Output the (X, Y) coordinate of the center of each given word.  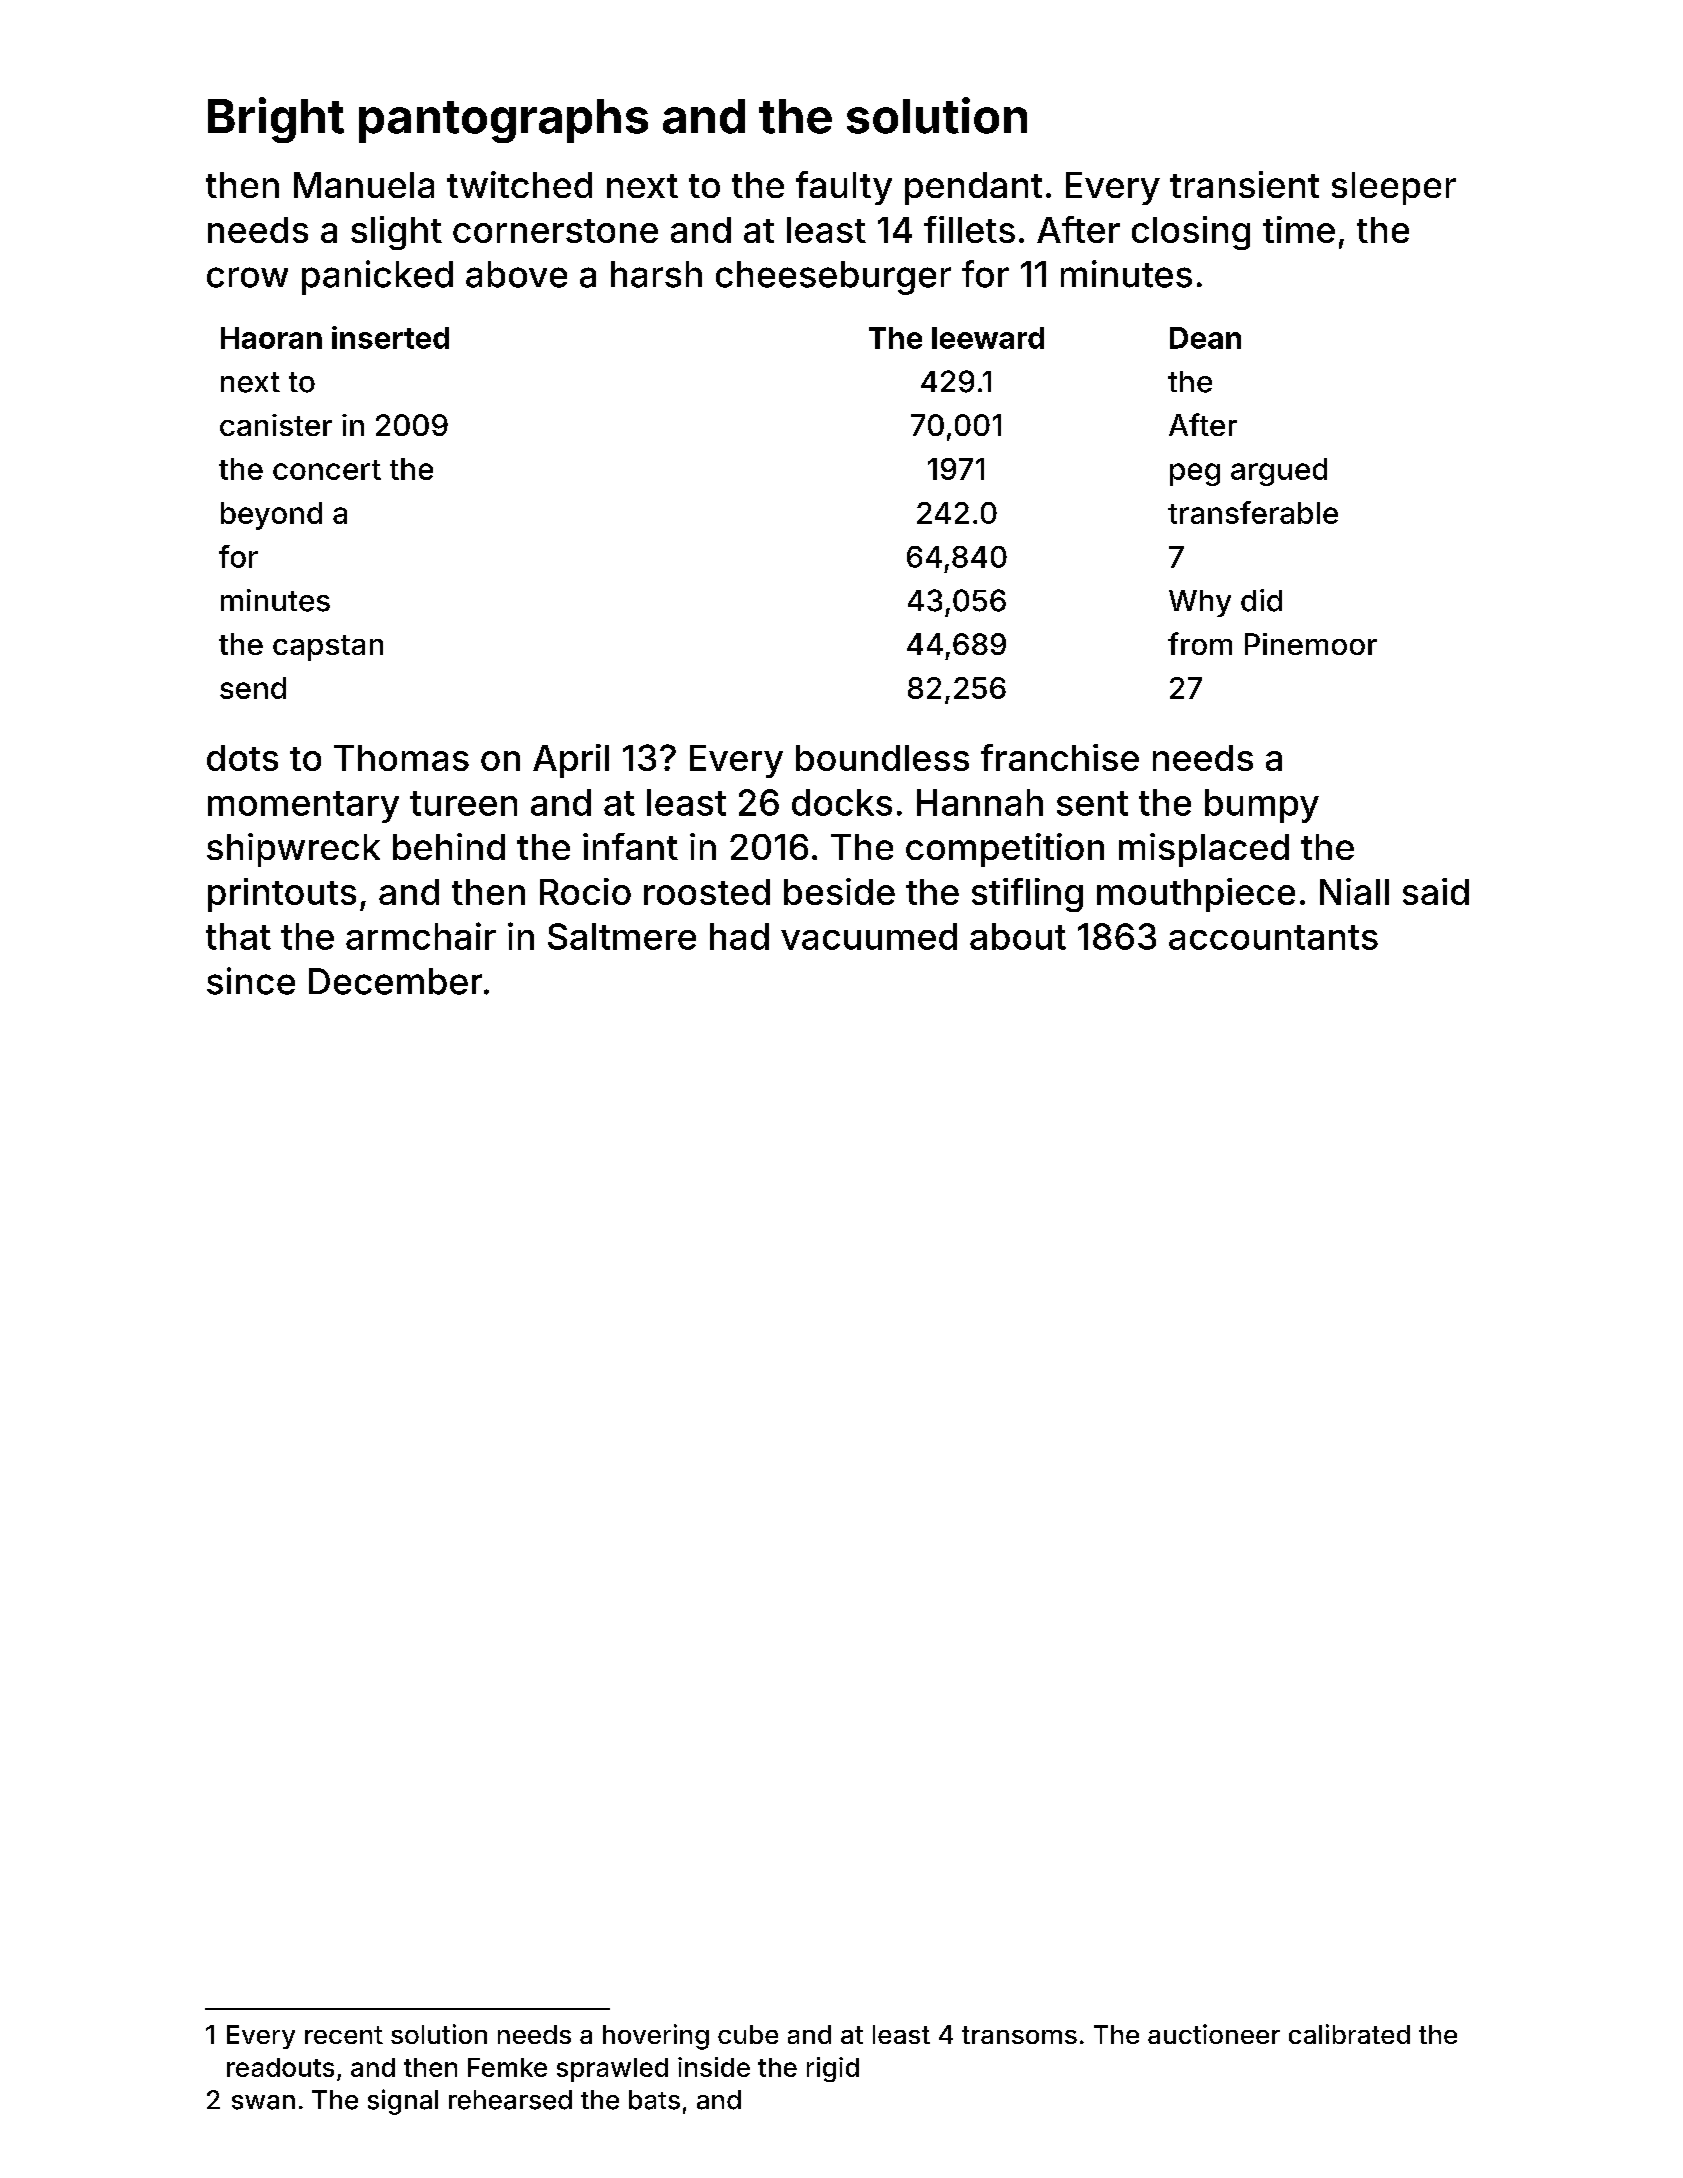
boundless (882, 758)
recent (344, 2035)
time (1299, 229)
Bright (276, 120)
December (395, 981)
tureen (463, 803)
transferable (1253, 512)
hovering (656, 2037)
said (1436, 891)
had (739, 936)
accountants (1273, 937)
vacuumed (869, 936)
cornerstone (555, 231)
